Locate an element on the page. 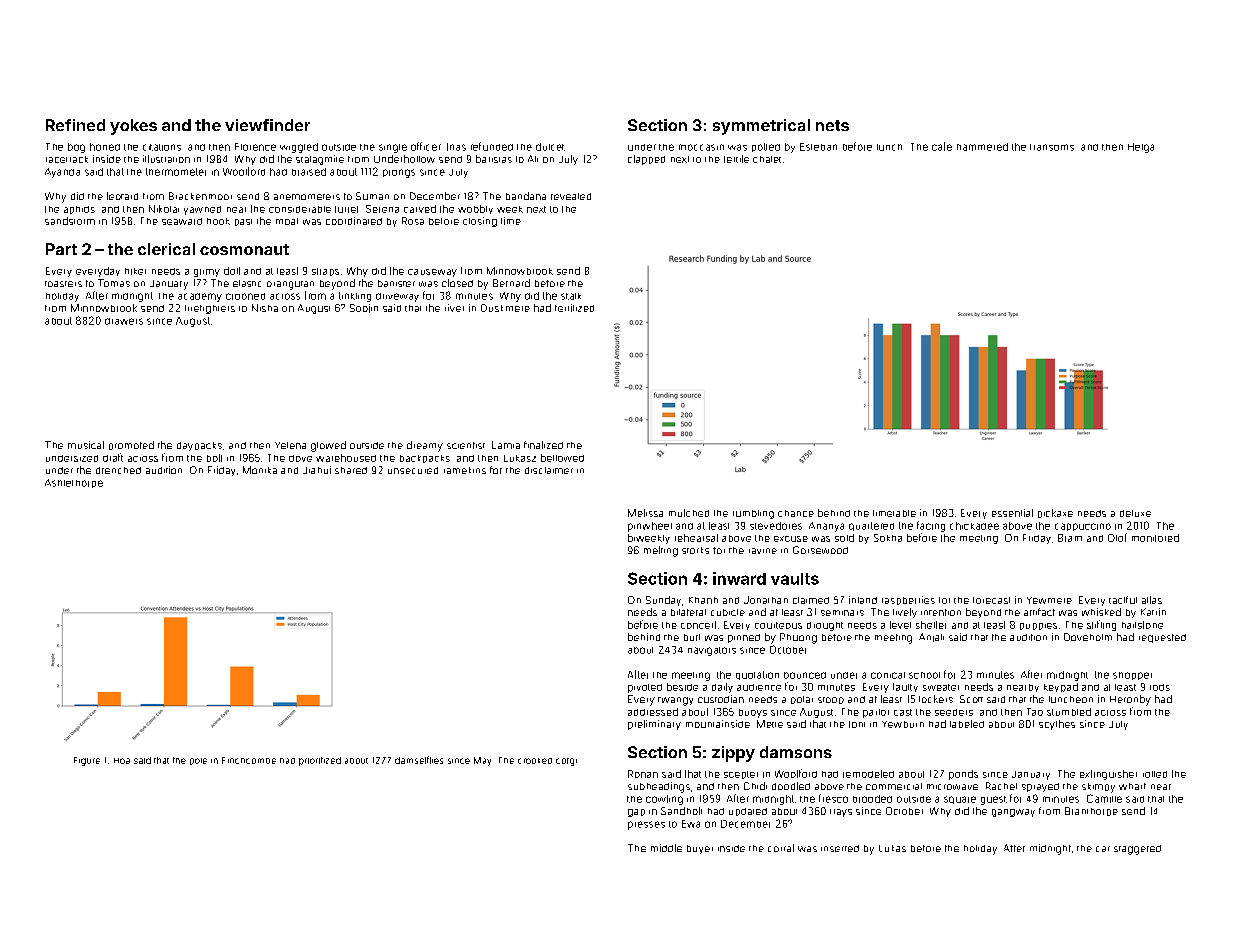 The image size is (1233, 952). nets is located at coordinates (832, 125).
